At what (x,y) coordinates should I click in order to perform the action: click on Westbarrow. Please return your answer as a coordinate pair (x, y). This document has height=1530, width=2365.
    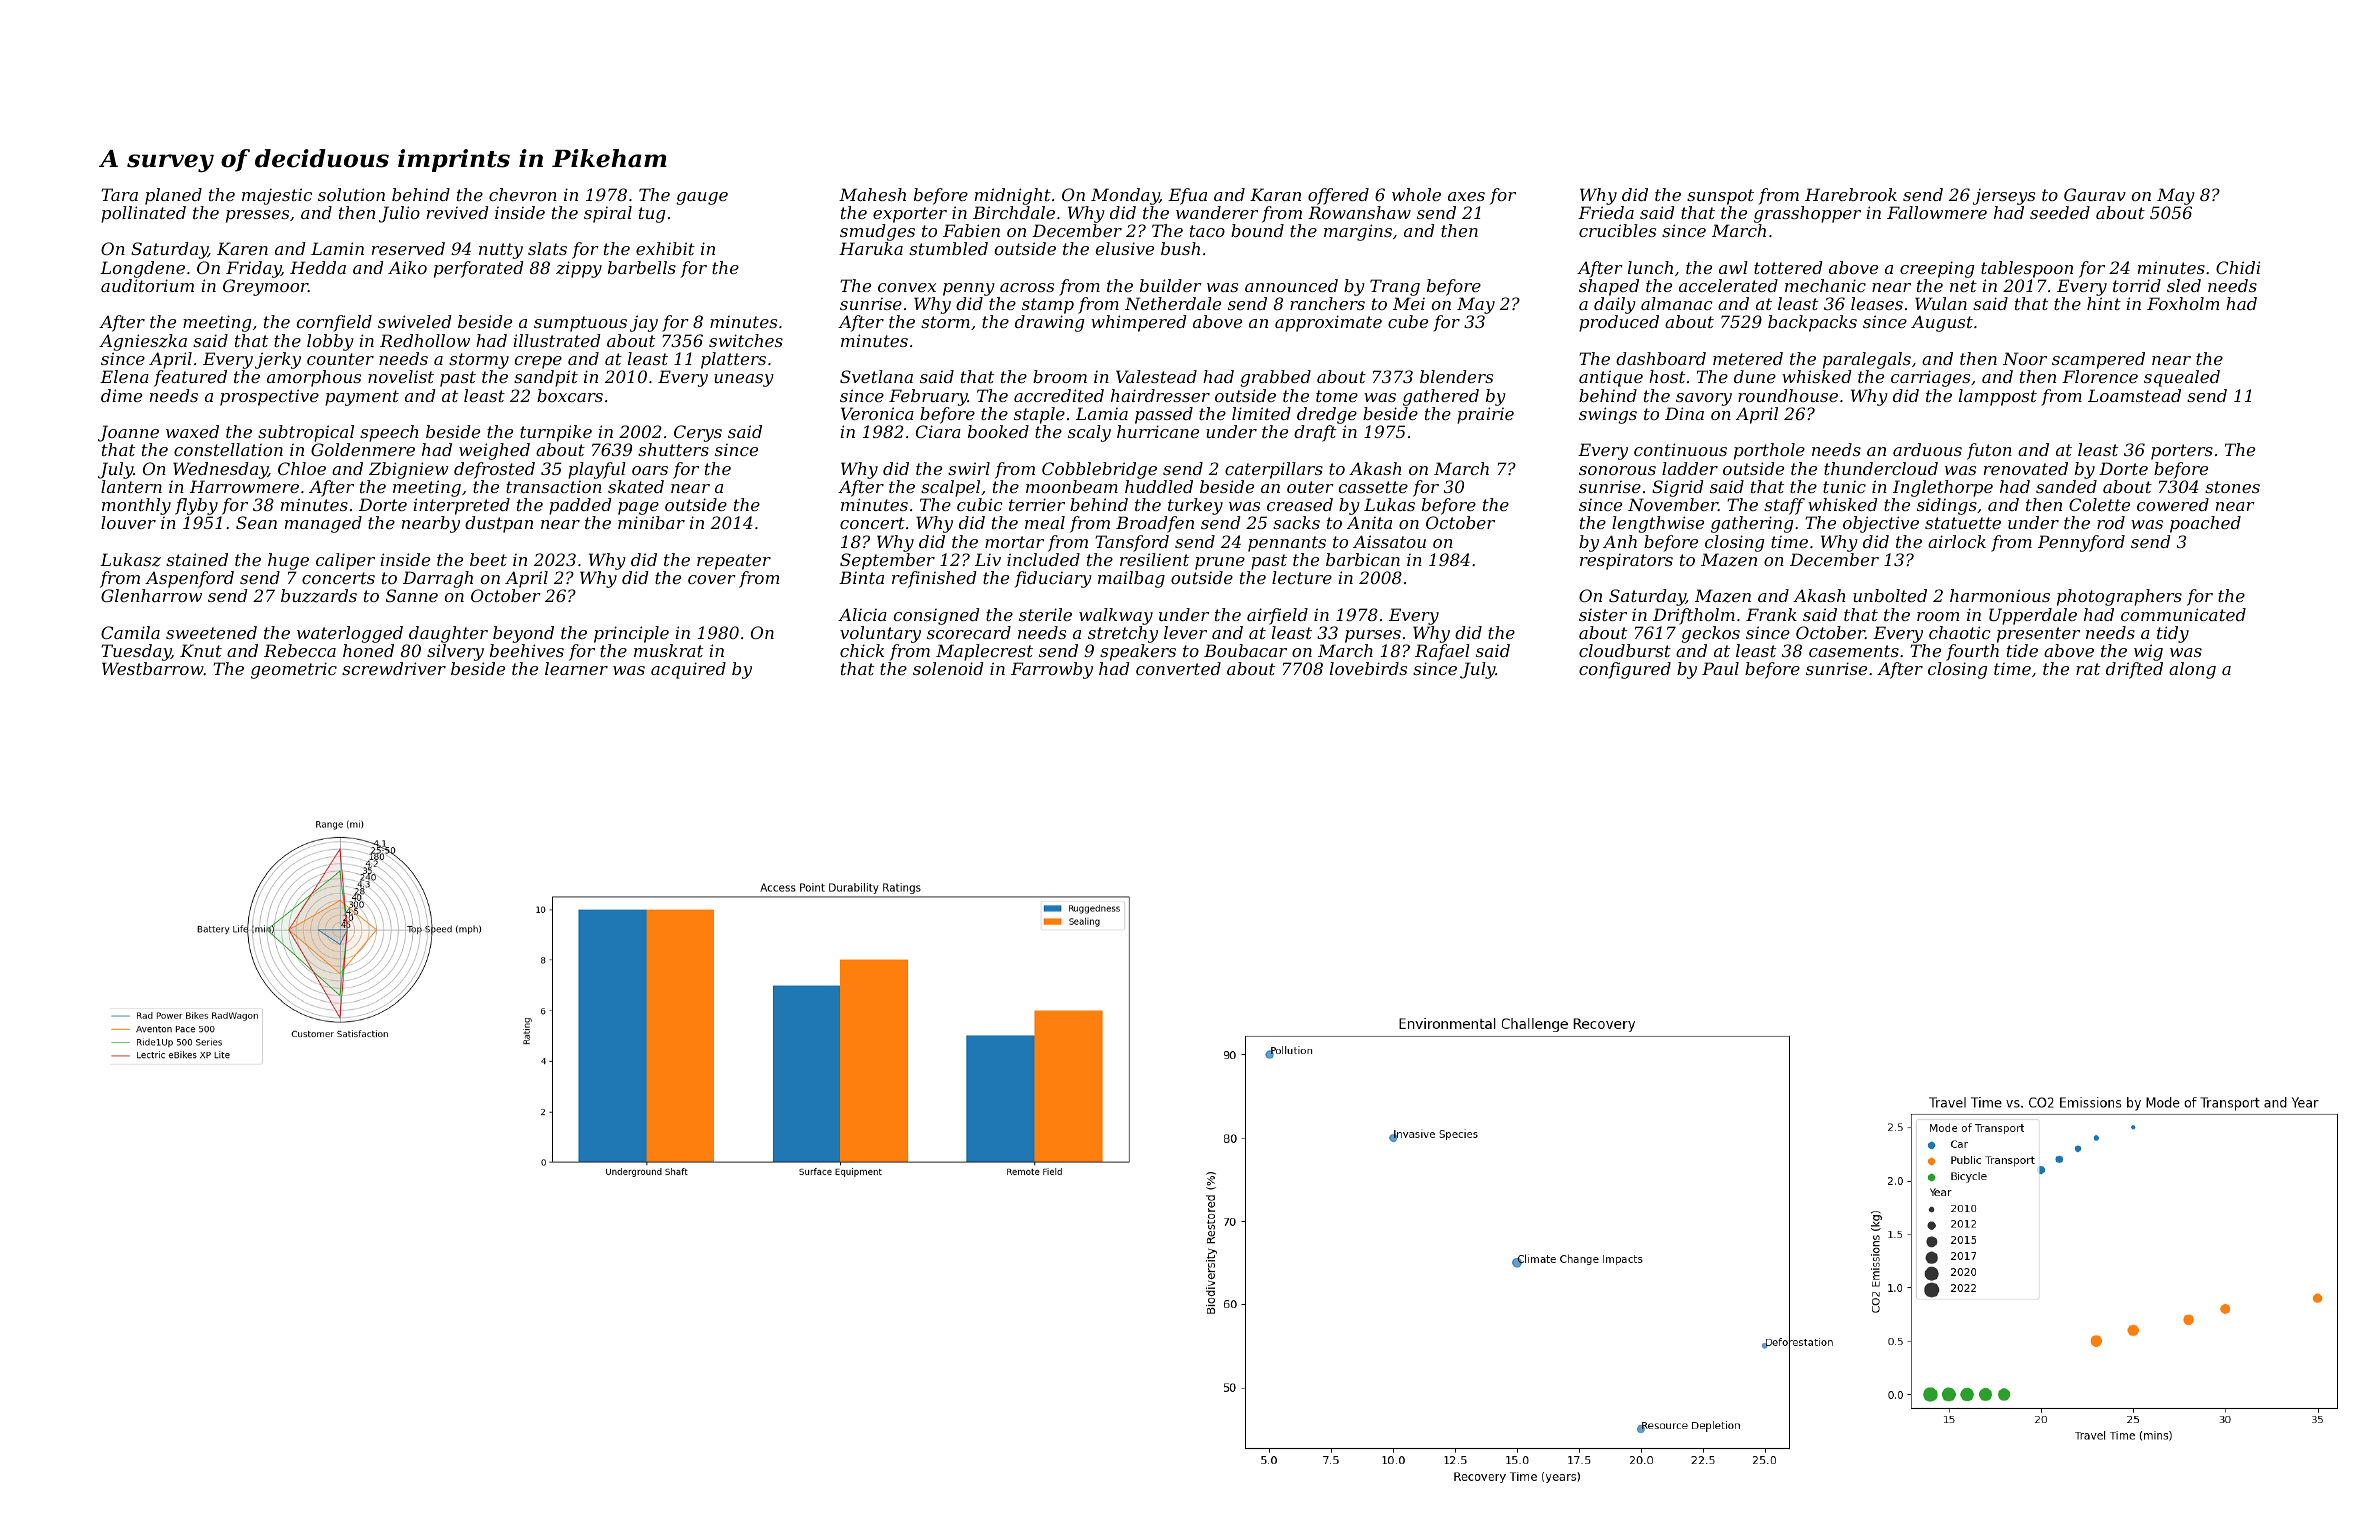
    Looking at the image, I should click on (153, 668).
